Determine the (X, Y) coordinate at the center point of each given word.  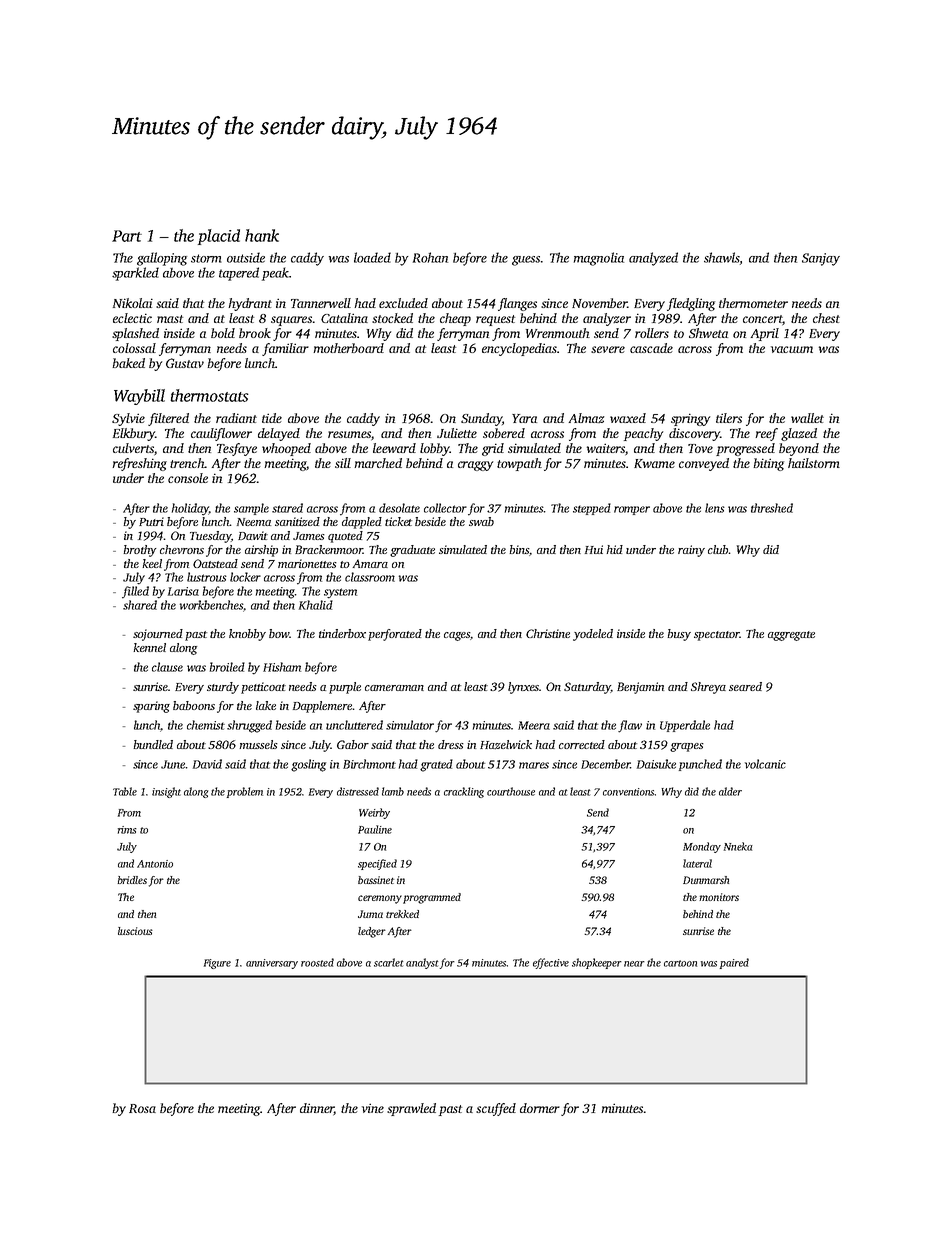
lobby (435, 449)
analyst (422, 963)
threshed (772, 508)
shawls (722, 257)
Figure (217, 964)
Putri (151, 521)
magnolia (599, 259)
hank (262, 235)
